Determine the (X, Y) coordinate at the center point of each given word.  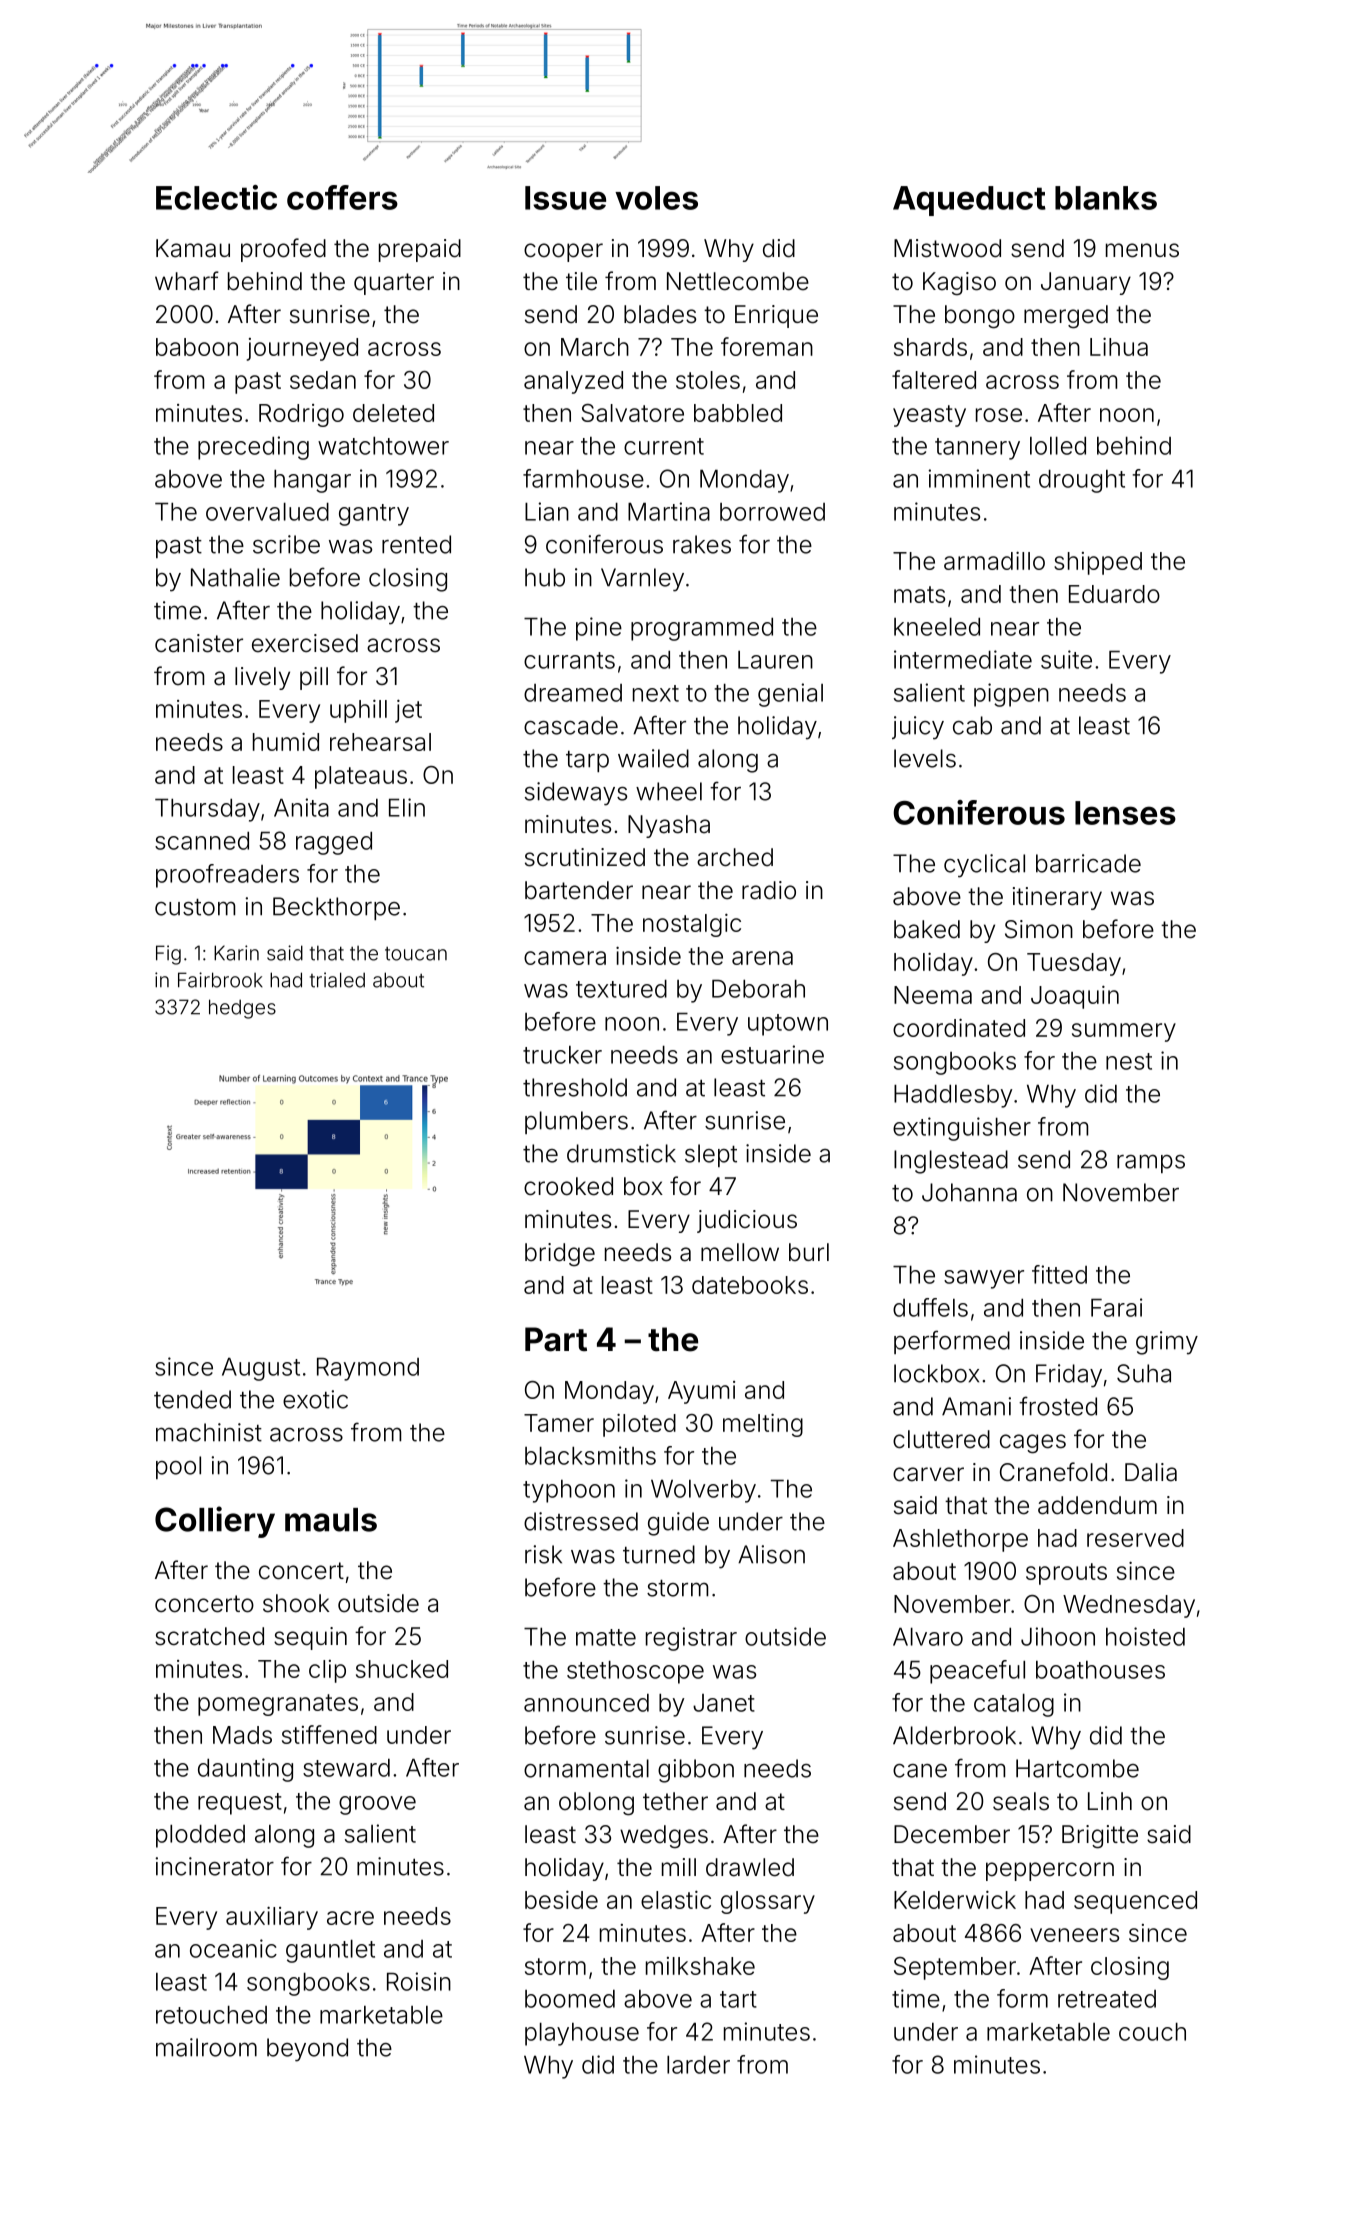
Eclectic (216, 197)
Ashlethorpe (960, 1540)
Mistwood (947, 248)
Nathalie (235, 577)
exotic (315, 1399)
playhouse (582, 2034)
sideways (576, 794)
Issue (565, 198)
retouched (211, 2015)
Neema (933, 995)
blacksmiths (590, 1455)
